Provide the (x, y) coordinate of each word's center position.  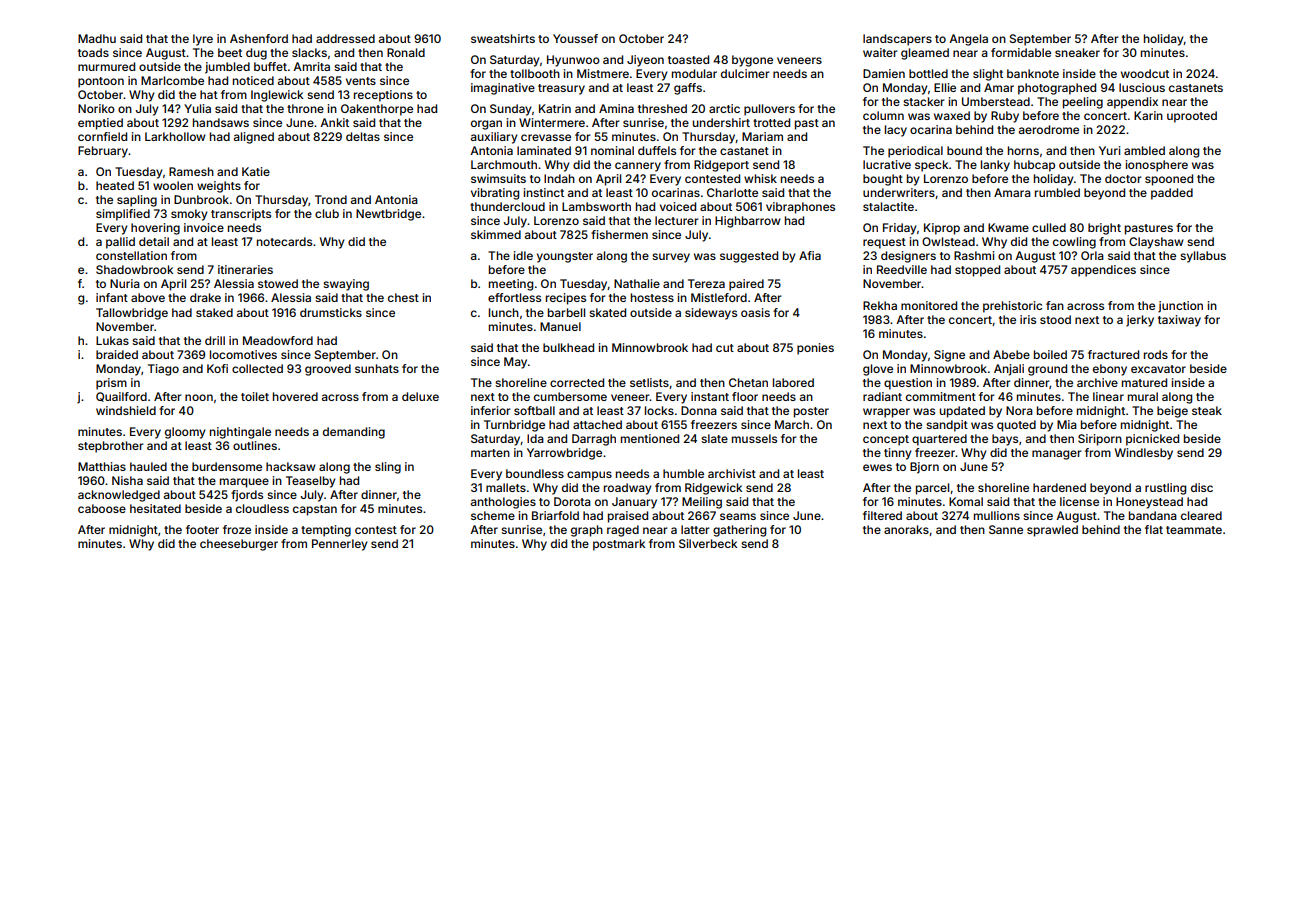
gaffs (688, 89)
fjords (247, 496)
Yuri (1109, 150)
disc (1202, 487)
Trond (331, 199)
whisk (760, 178)
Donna (699, 410)
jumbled (227, 68)
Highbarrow (748, 222)
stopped (977, 271)
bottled (928, 73)
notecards (284, 241)
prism (111, 384)
